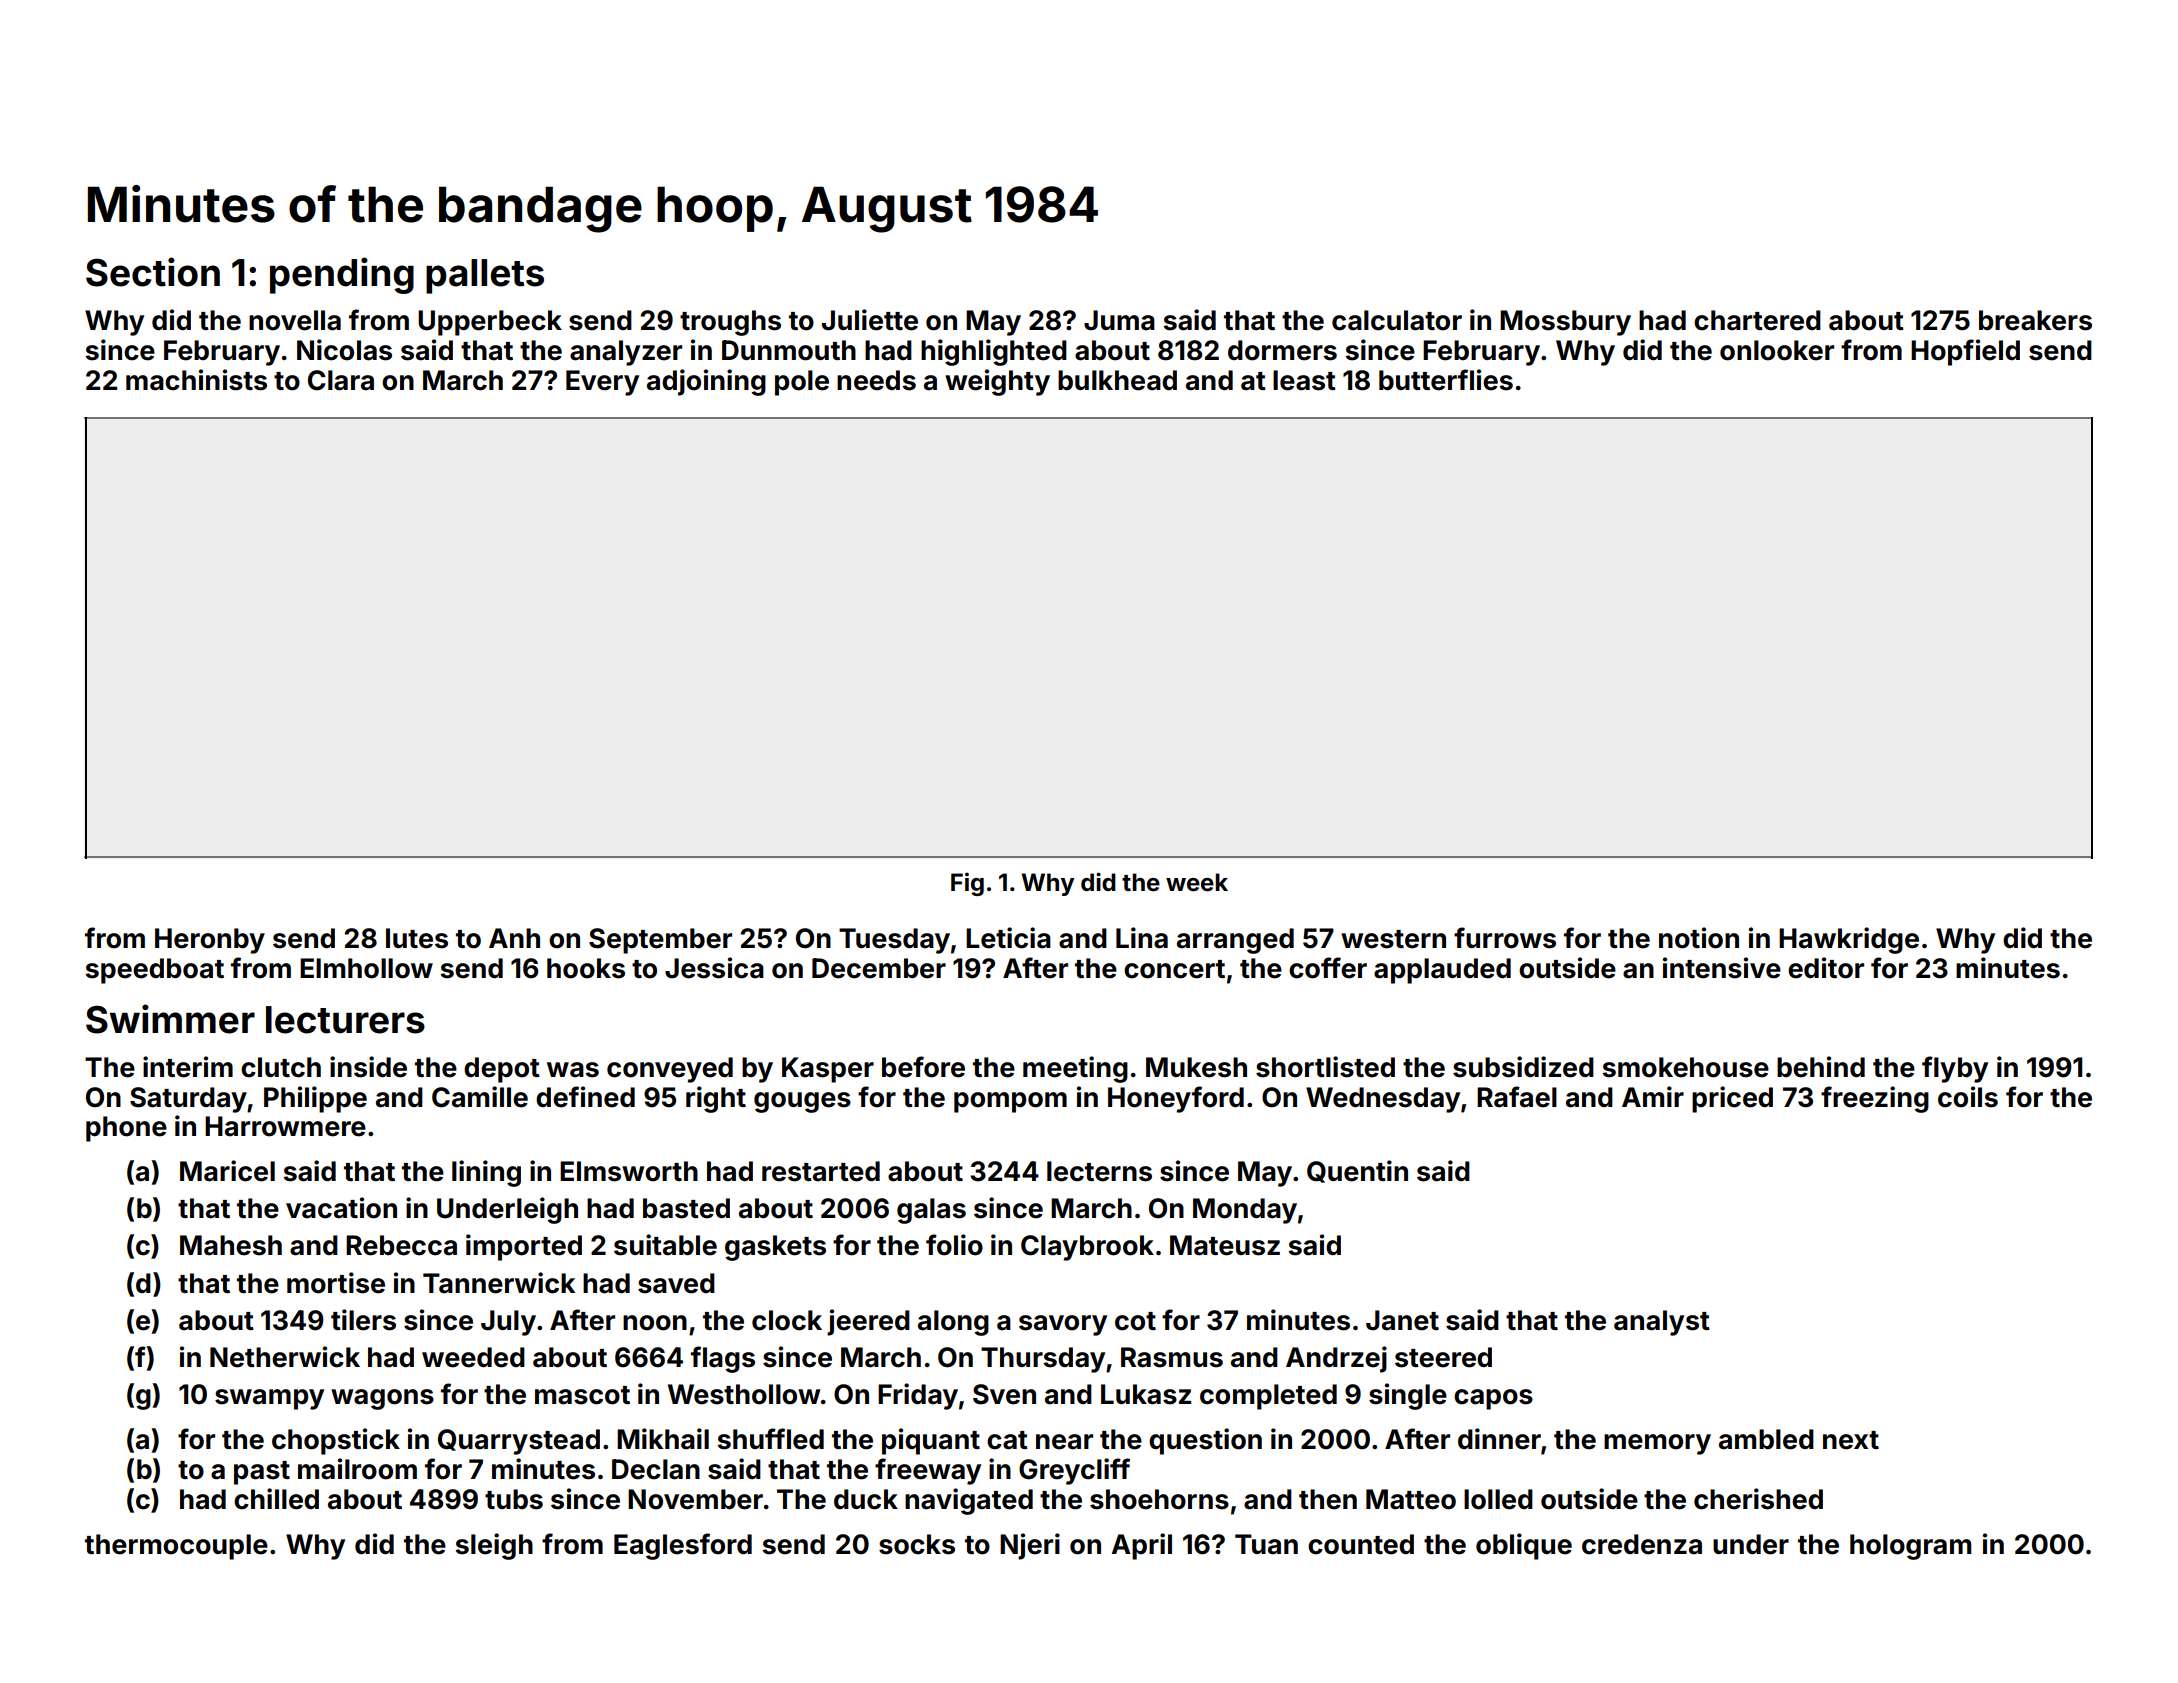  Describe the element at coordinates (485, 276) in the page. I see `pallets` at that location.
